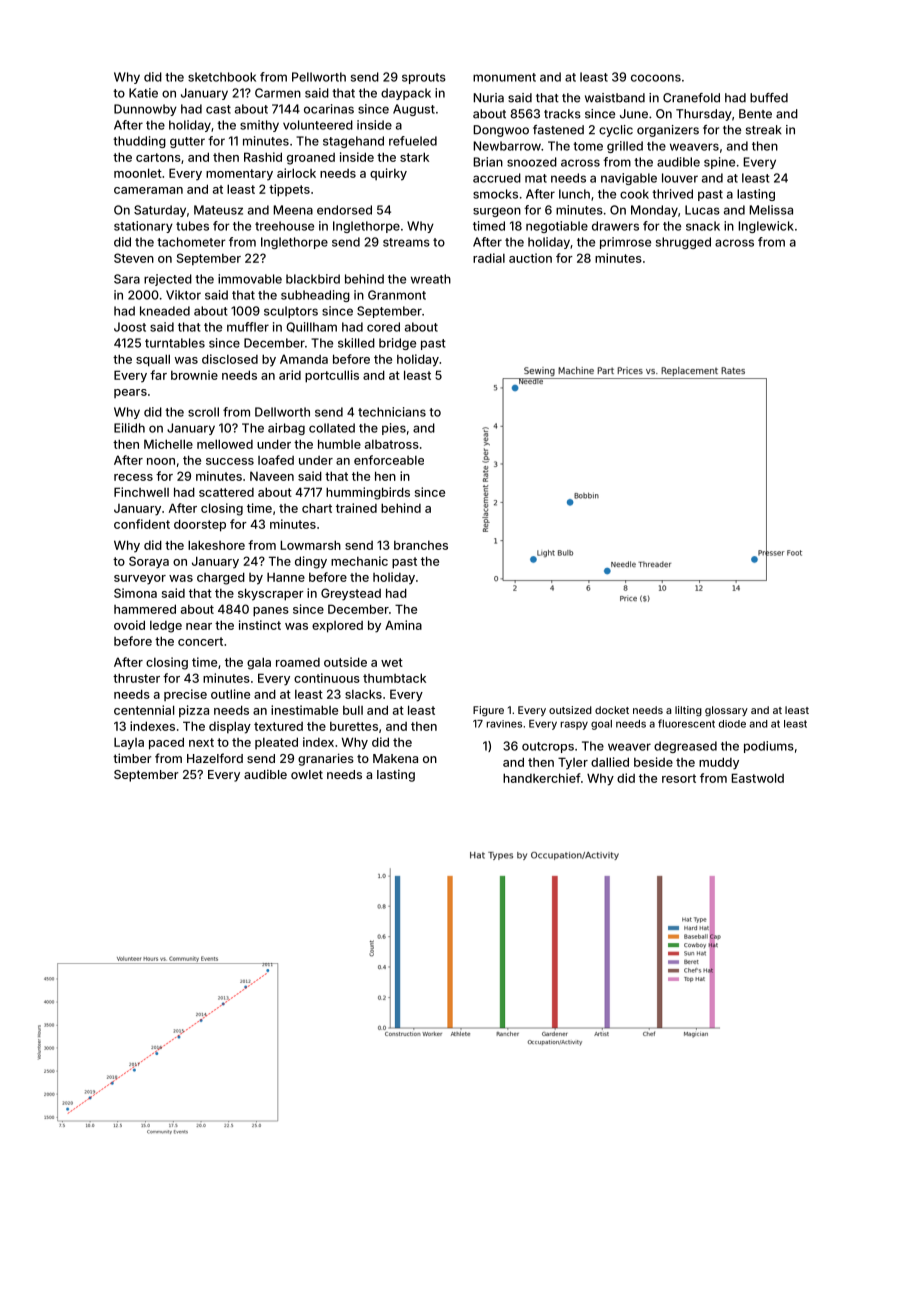  What do you see at coordinates (356, 343) in the image?
I see `skilled` at bounding box center [356, 343].
